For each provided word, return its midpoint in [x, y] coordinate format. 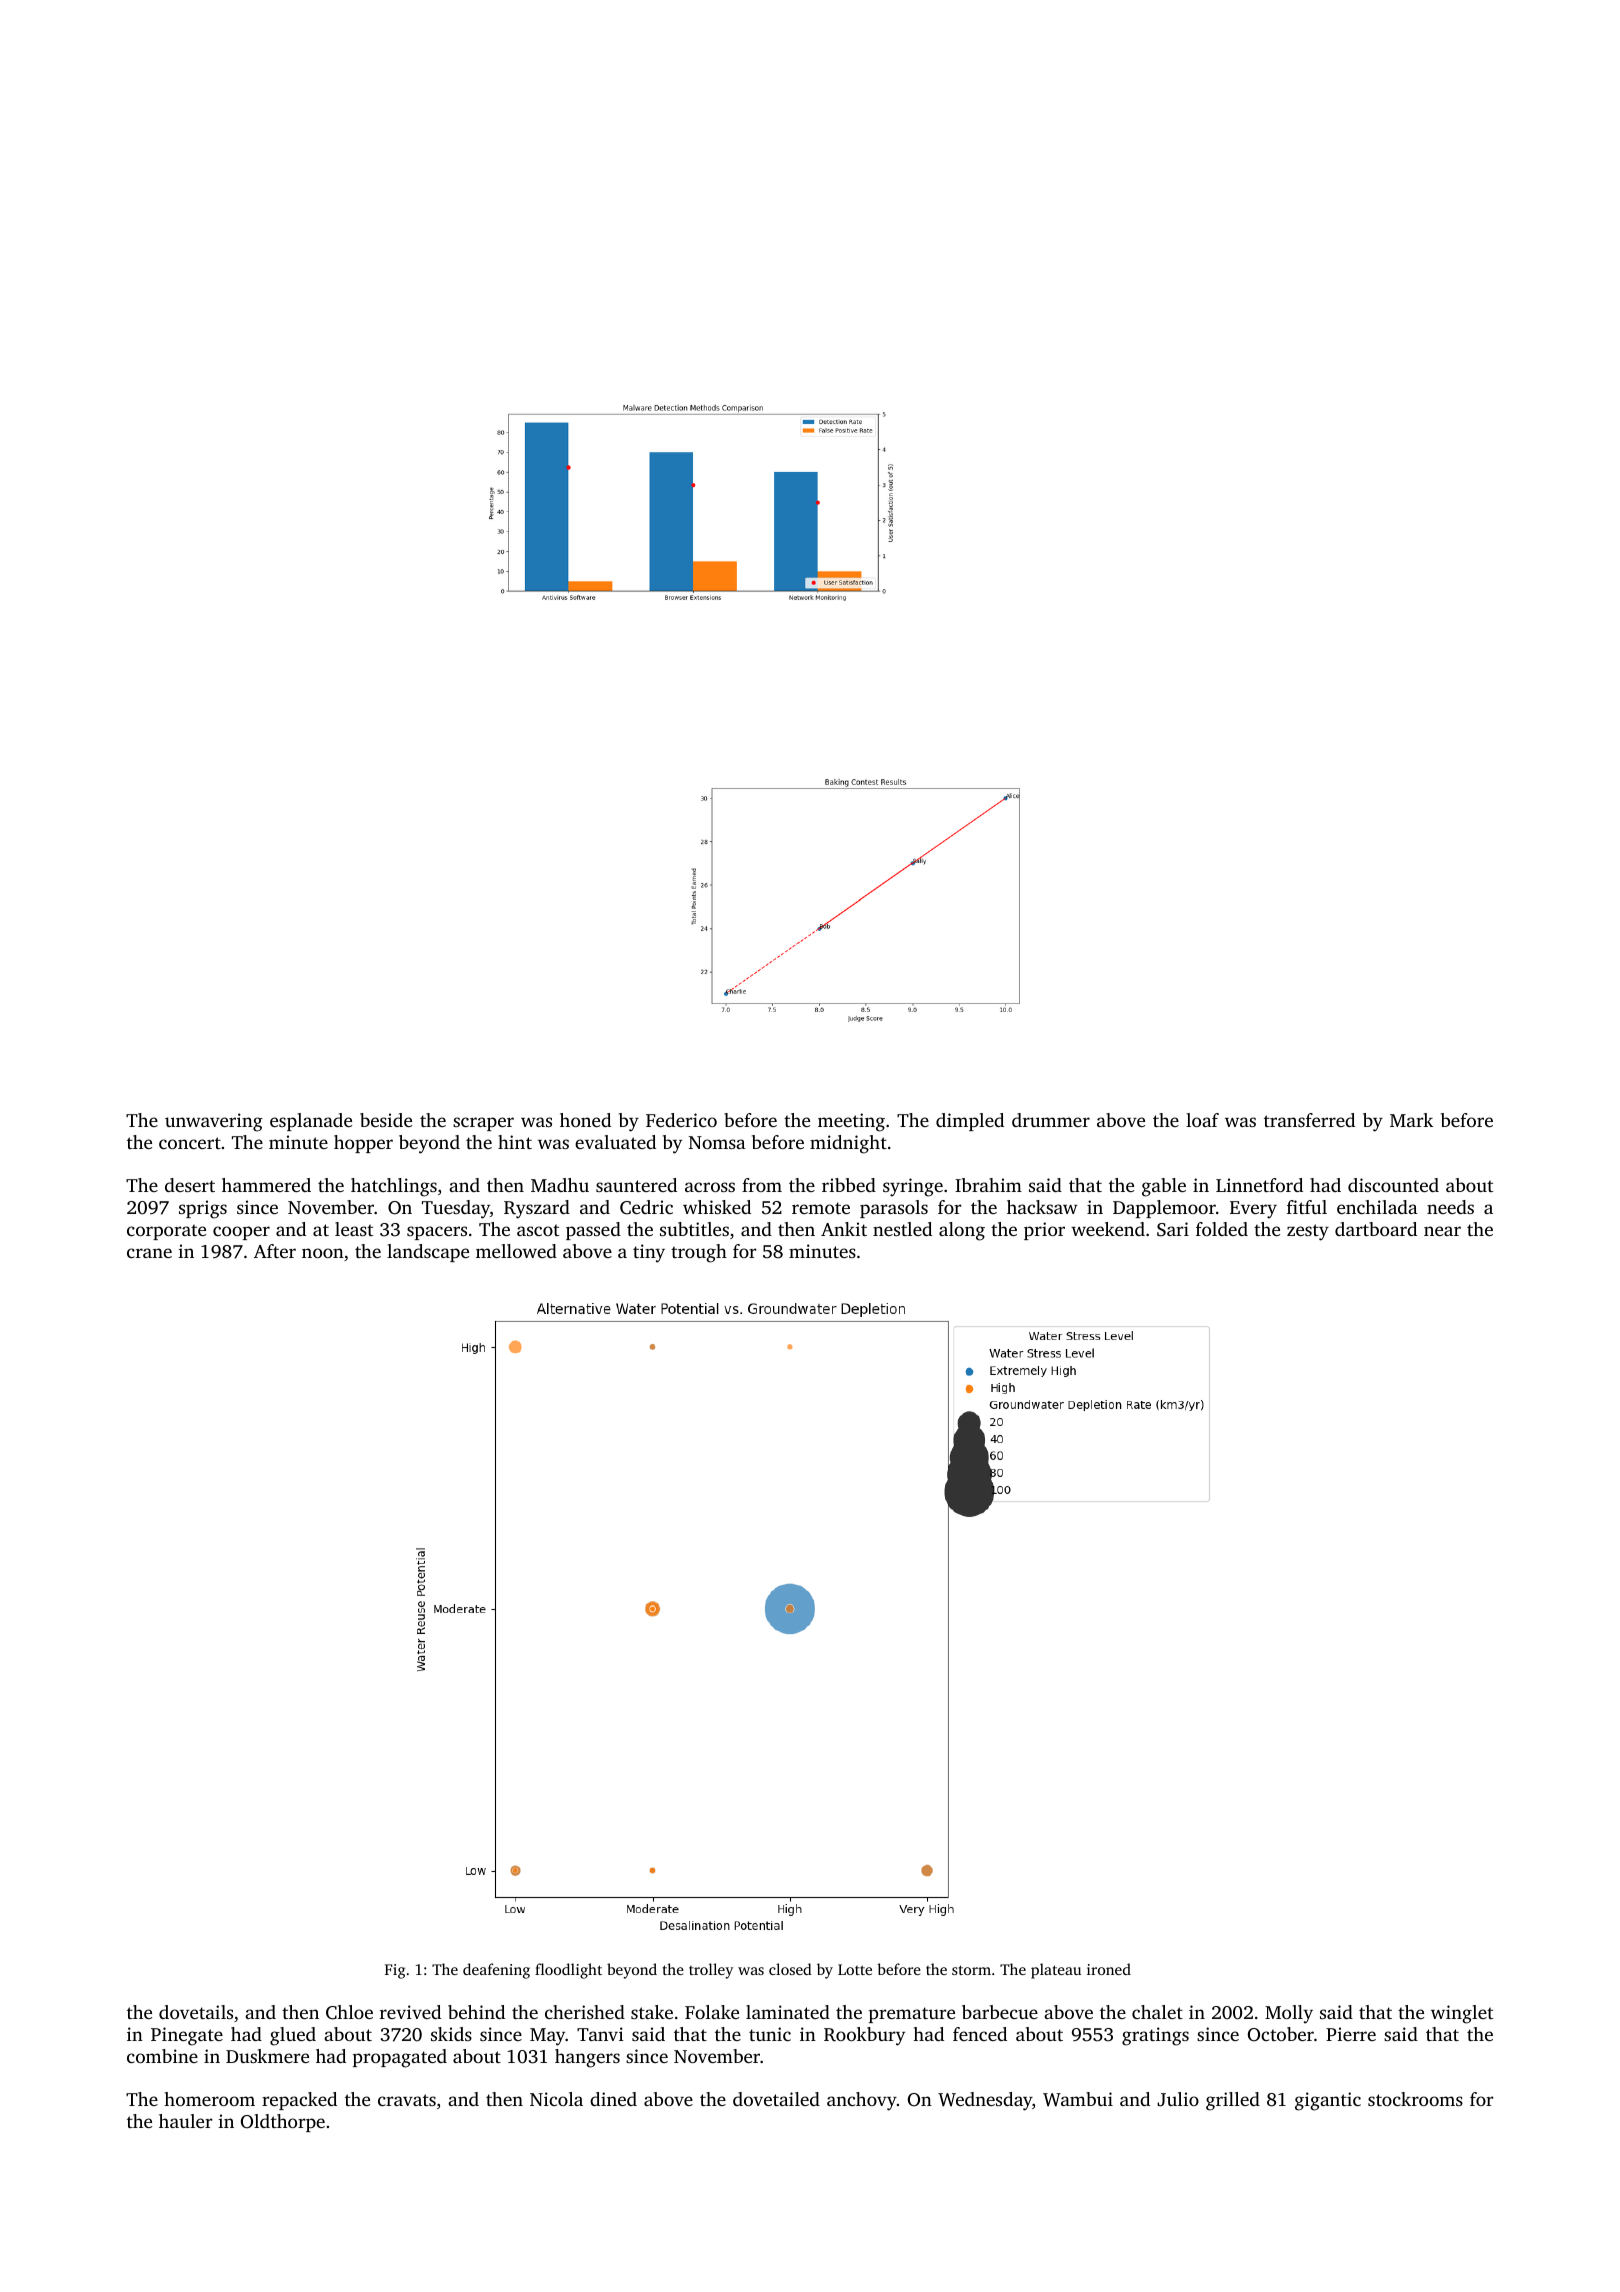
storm [971, 1970]
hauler [186, 2121]
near [1442, 1231]
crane [149, 1253]
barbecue [1000, 2012]
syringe [913, 1187]
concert [190, 1143]
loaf [1202, 1120]
